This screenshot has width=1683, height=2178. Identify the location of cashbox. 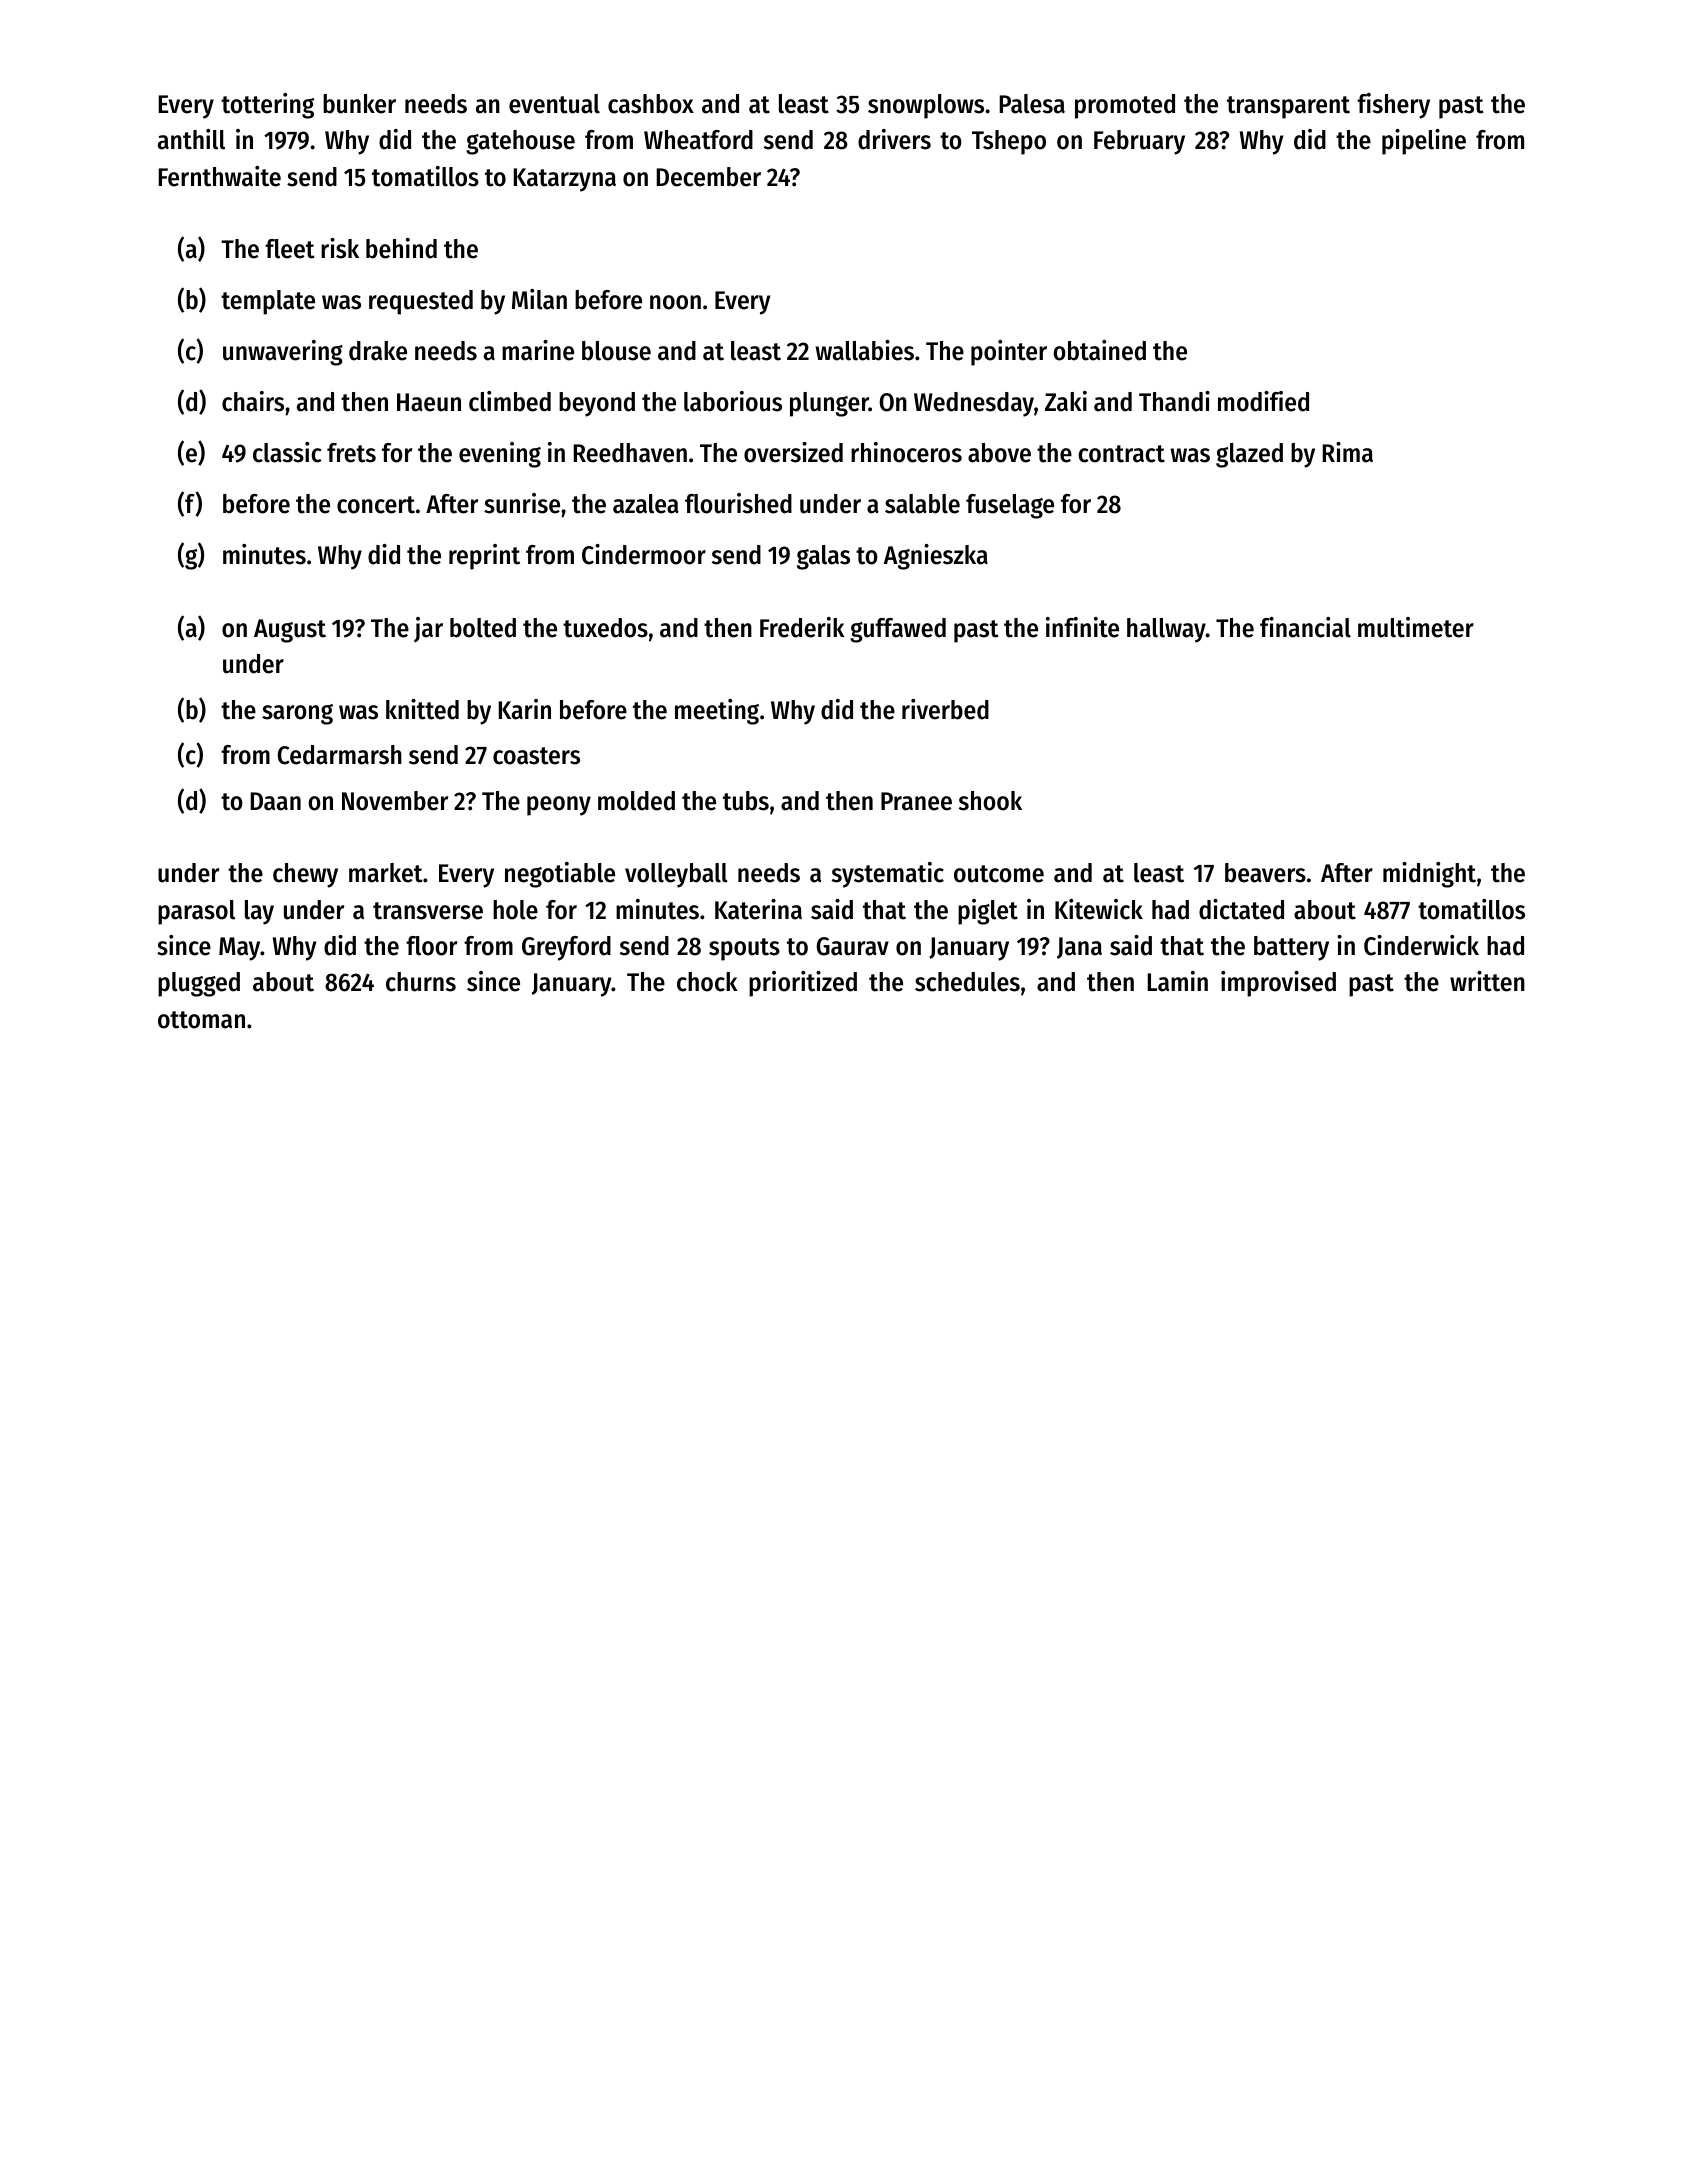
(651, 104).
